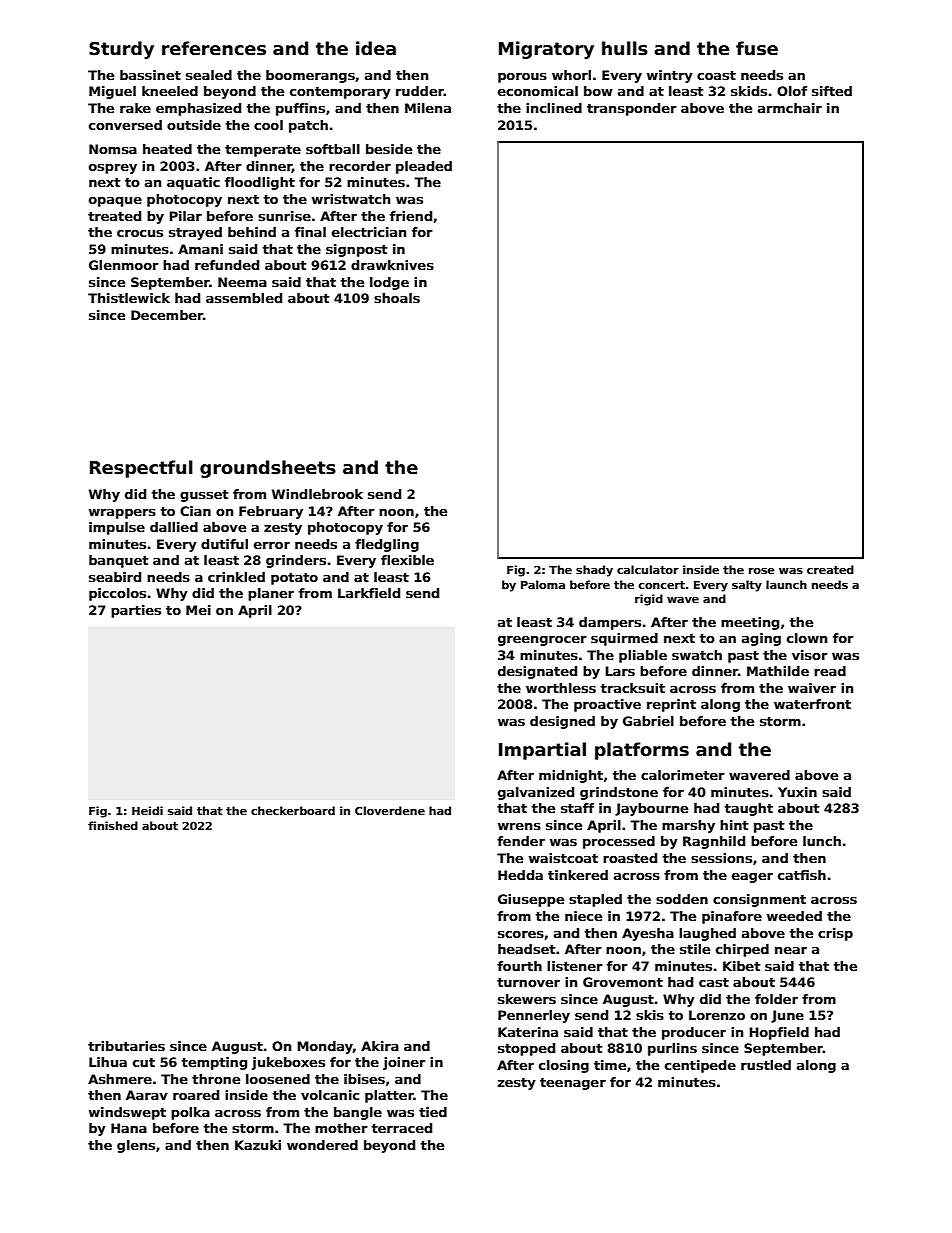 Image resolution: width=952 pixels, height=1233 pixels. Describe the element at coordinates (293, 810) in the screenshot. I see `checkerboard` at that location.
